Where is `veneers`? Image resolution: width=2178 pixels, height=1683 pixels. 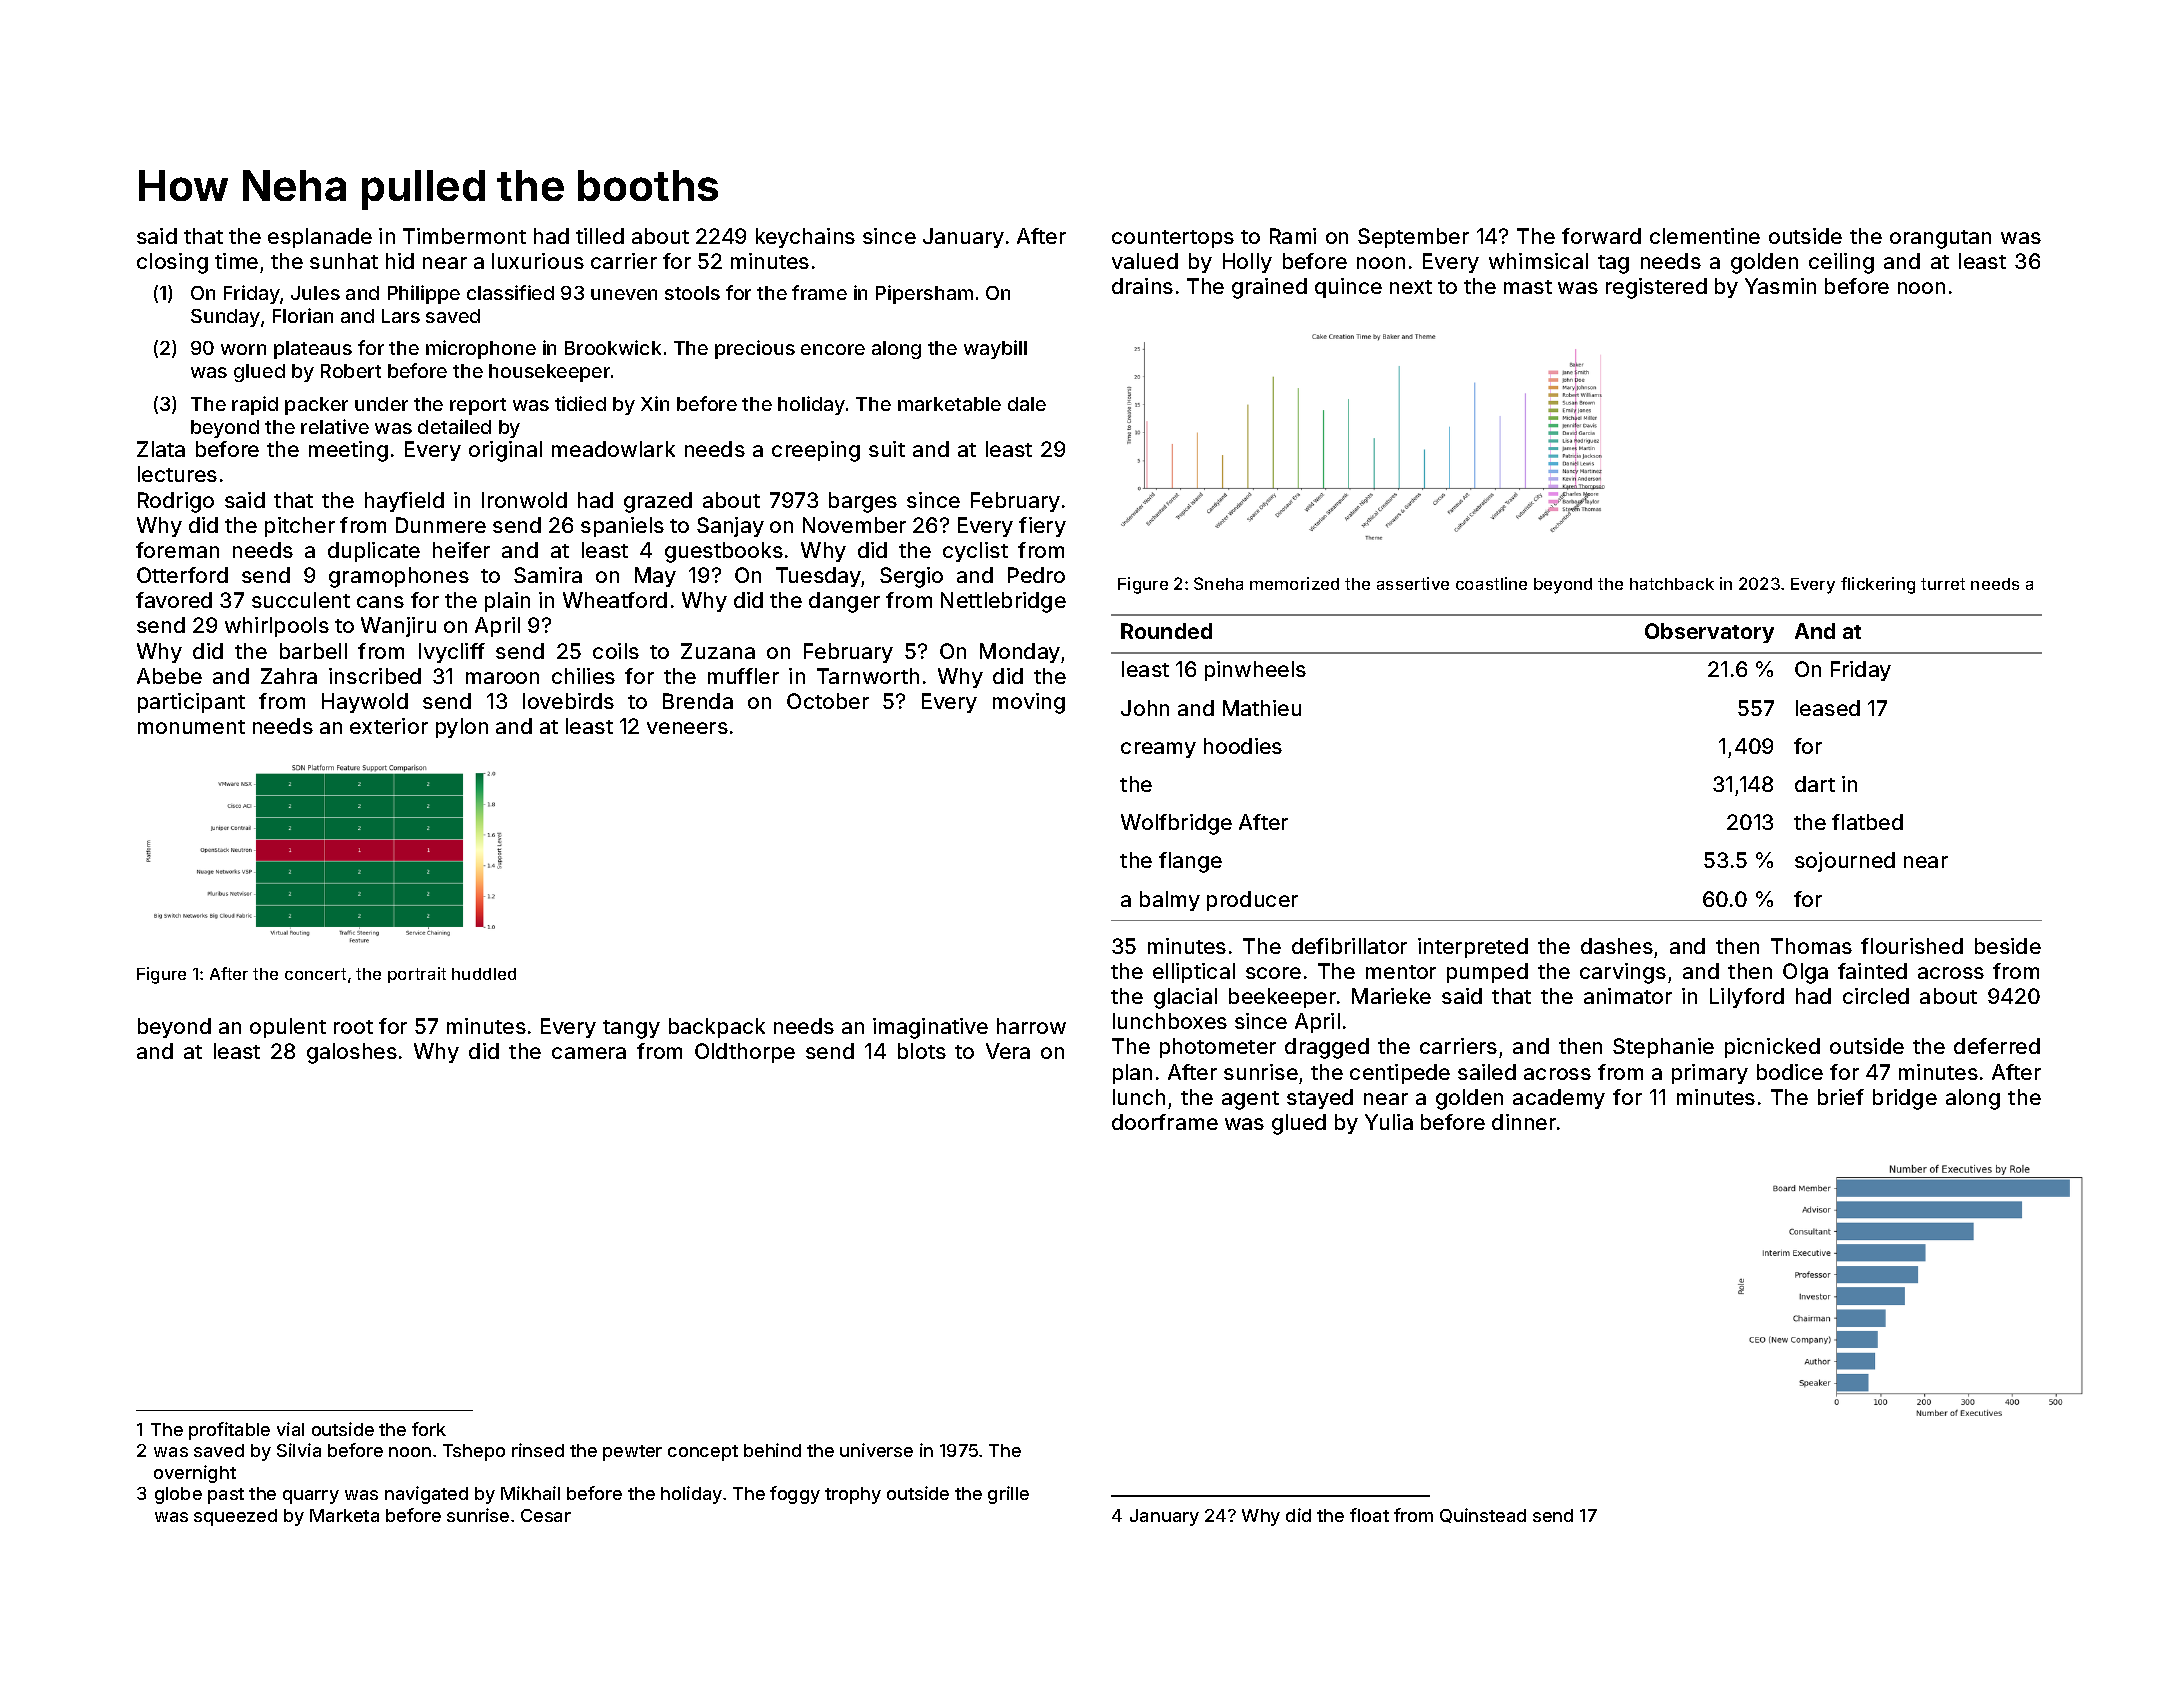
veneers is located at coordinates (687, 728).
